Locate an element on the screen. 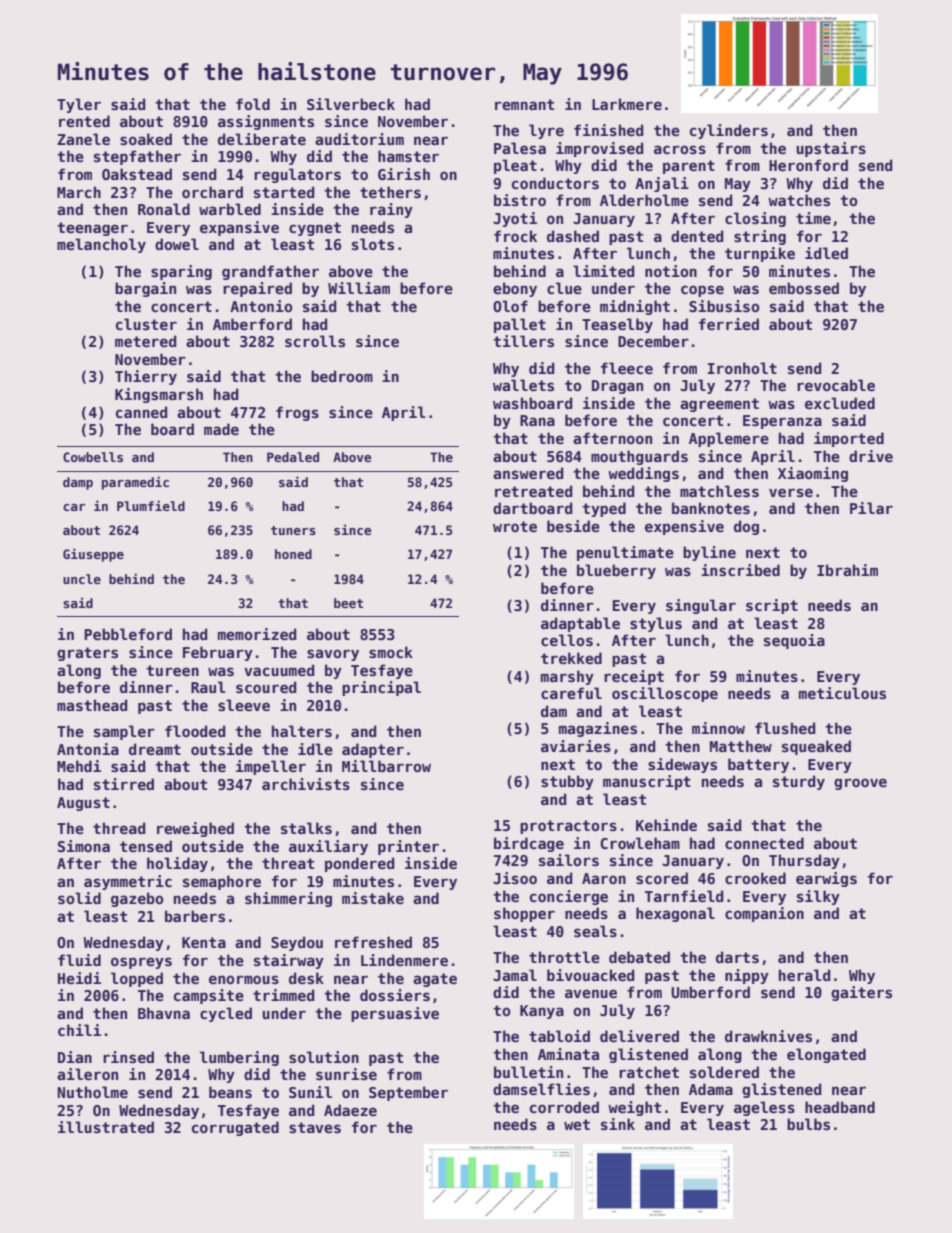 Image resolution: width=952 pixels, height=1233 pixels. Larkmere is located at coordinates (627, 104).
